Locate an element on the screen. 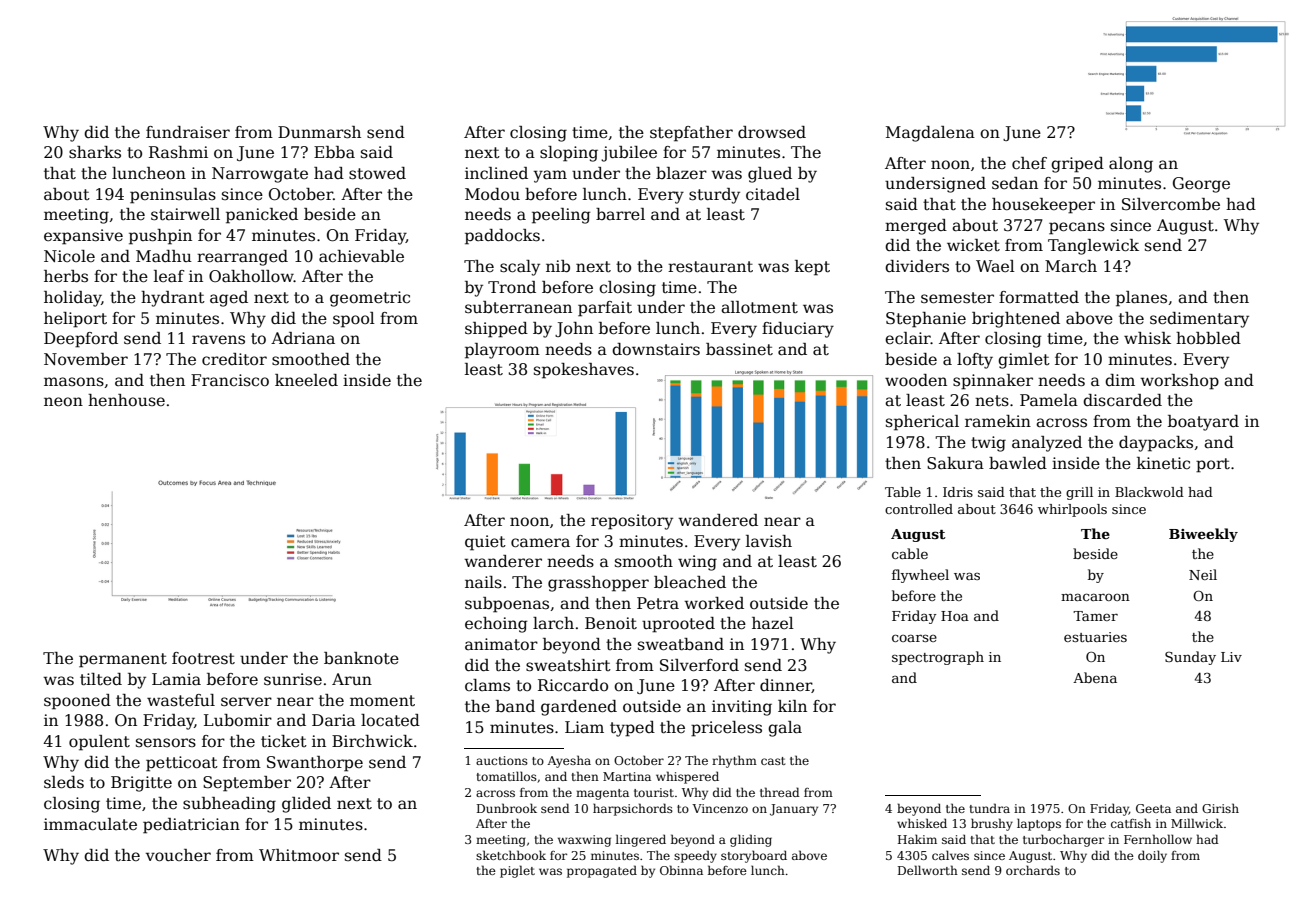 The height and width of the screenshot is (924, 1308). dividers is located at coordinates (917, 266).
